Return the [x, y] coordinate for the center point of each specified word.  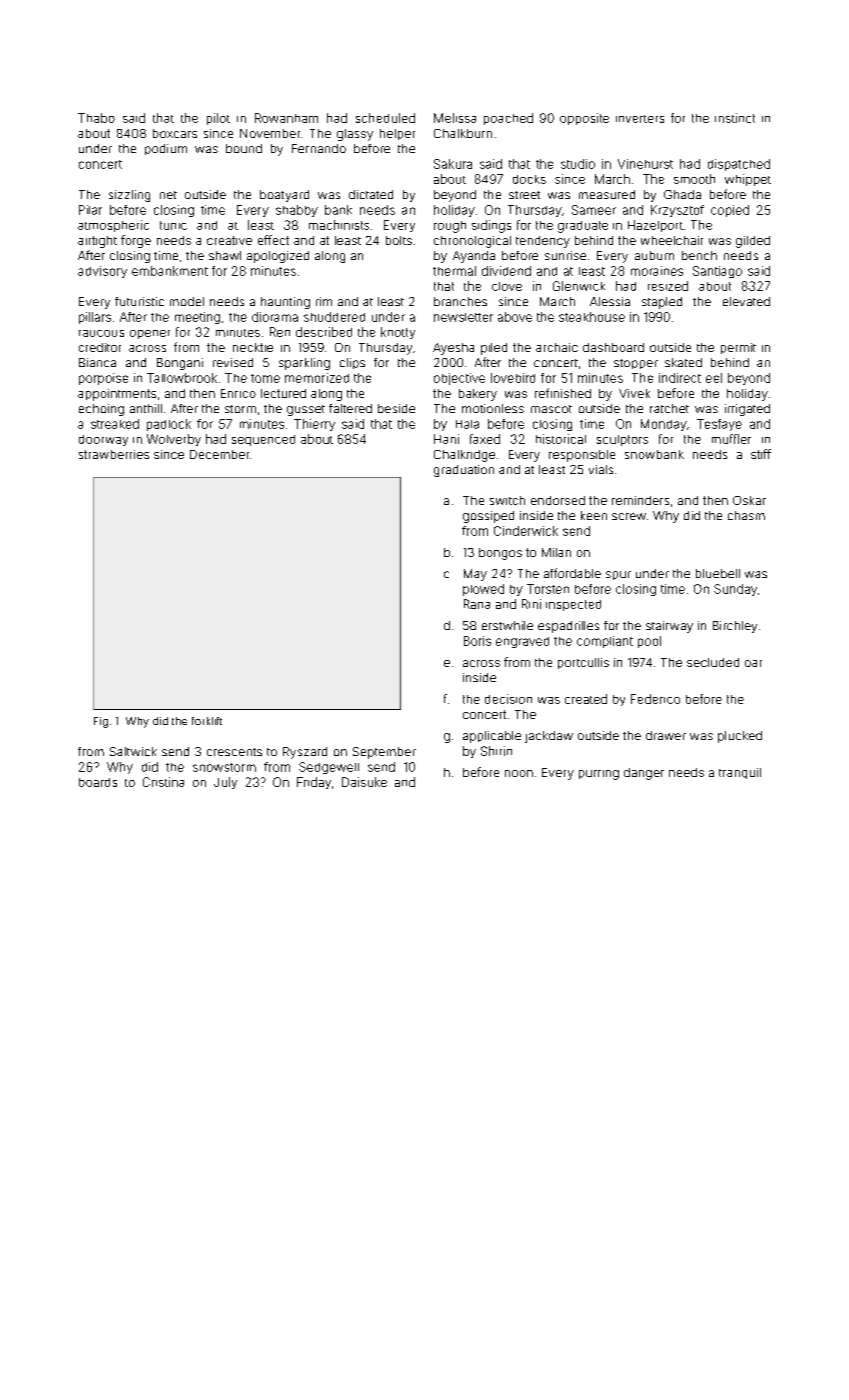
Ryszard [305, 753]
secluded [713, 662]
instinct [735, 118]
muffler [731, 439]
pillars [95, 318]
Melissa [455, 118]
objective [459, 379]
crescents [234, 752]
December [219, 454]
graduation [464, 471]
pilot [218, 119]
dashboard [613, 347]
